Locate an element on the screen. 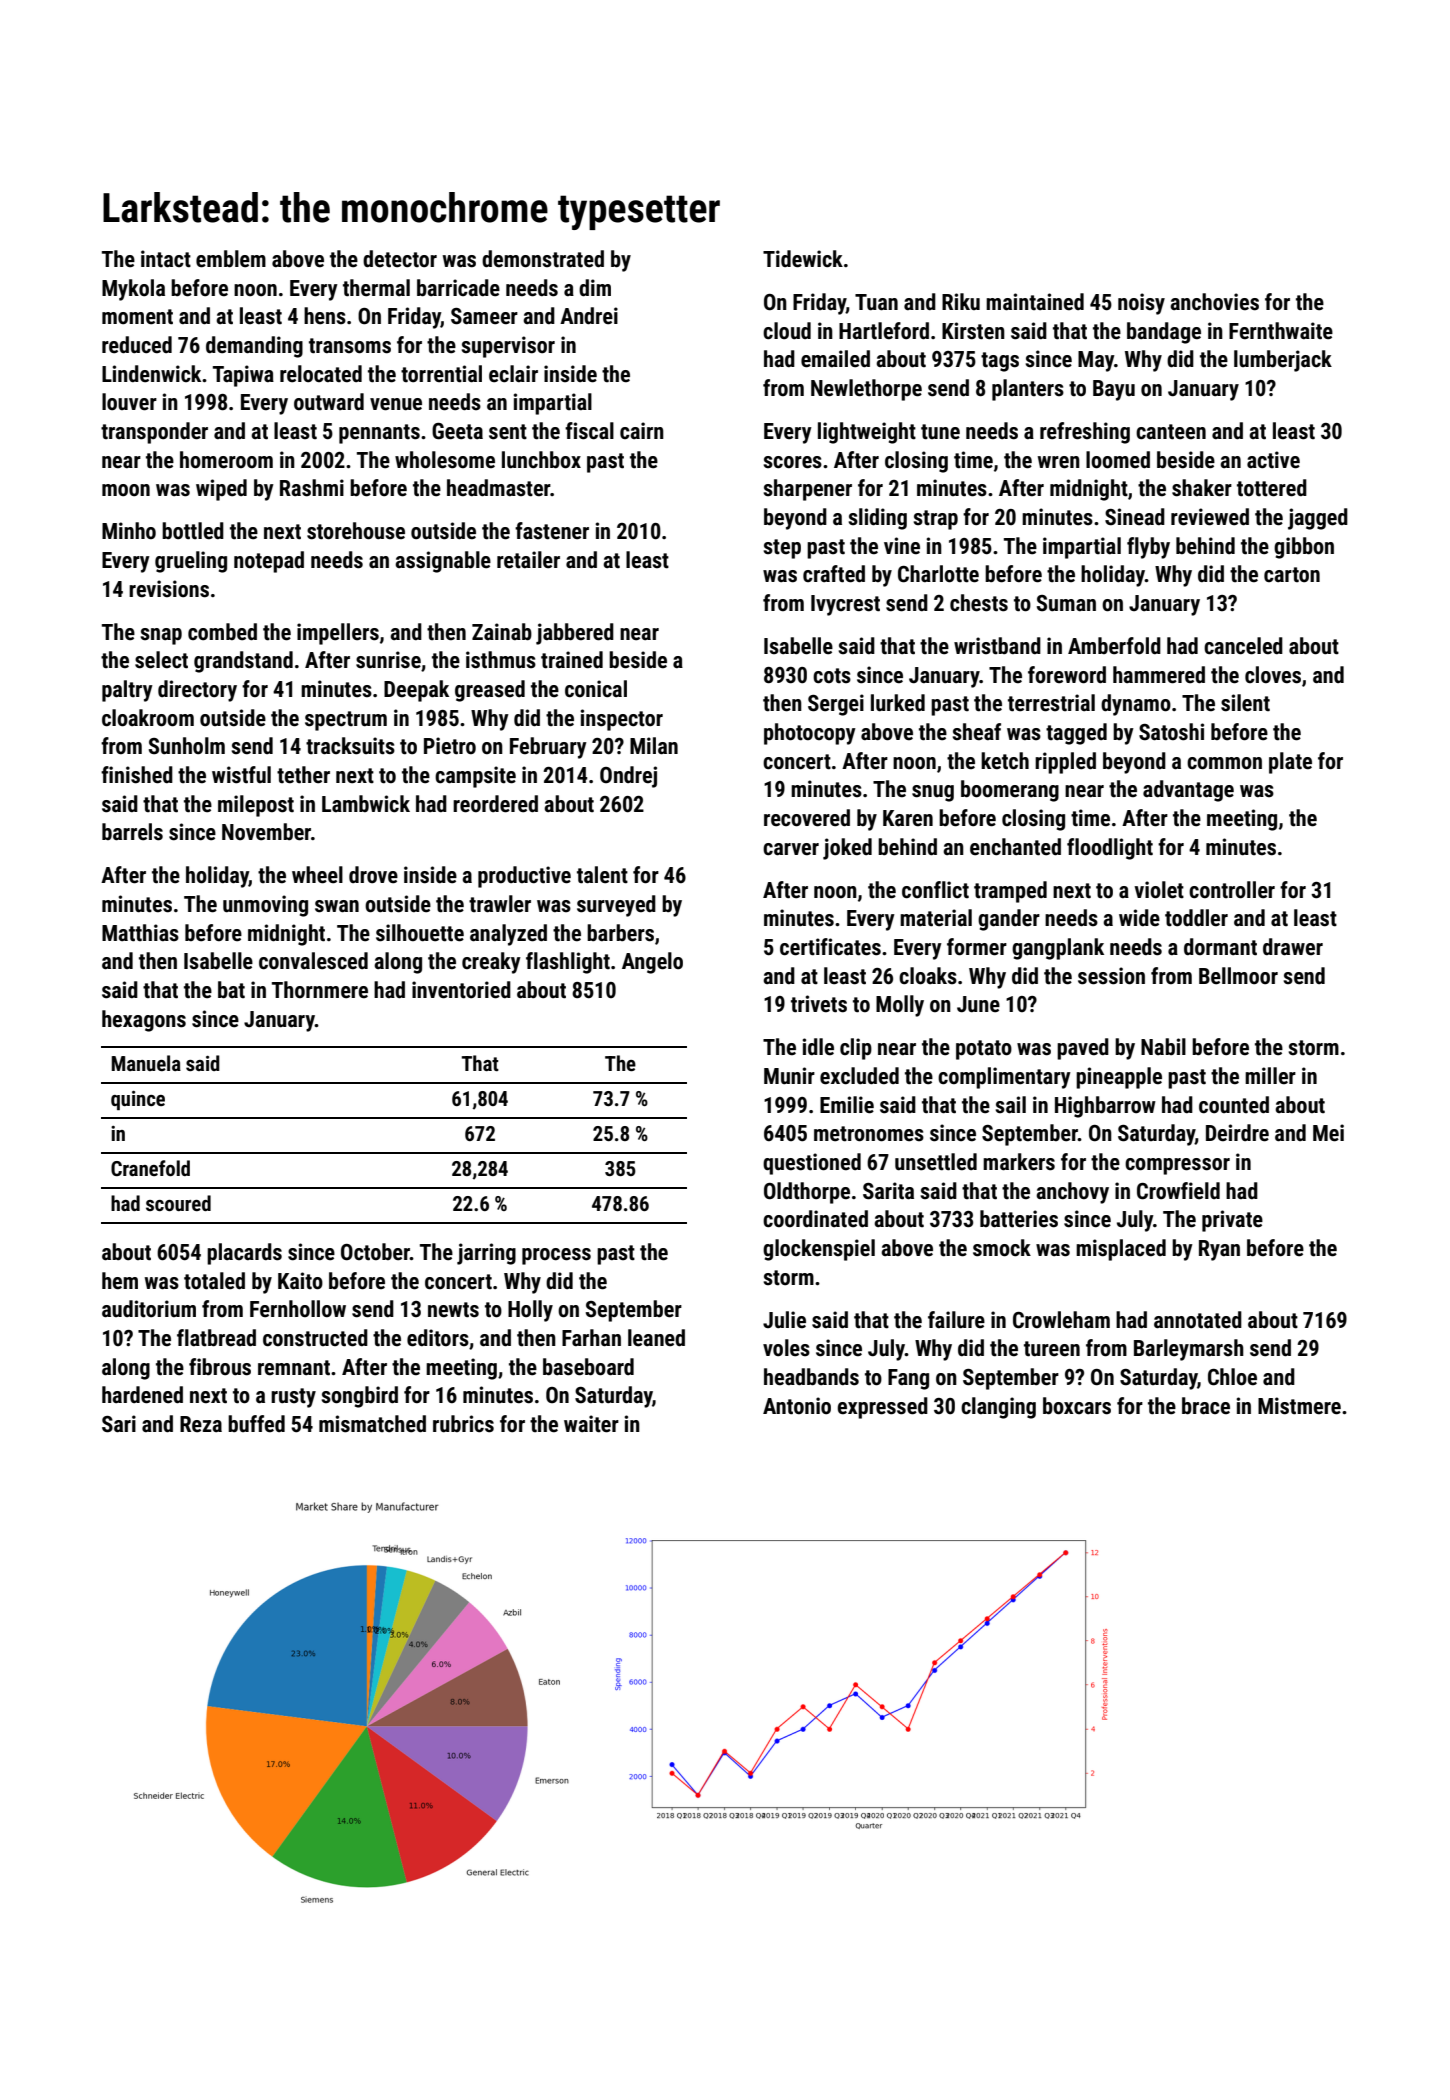 This screenshot has height=2100, width=1450. jarring is located at coordinates (486, 1254).
